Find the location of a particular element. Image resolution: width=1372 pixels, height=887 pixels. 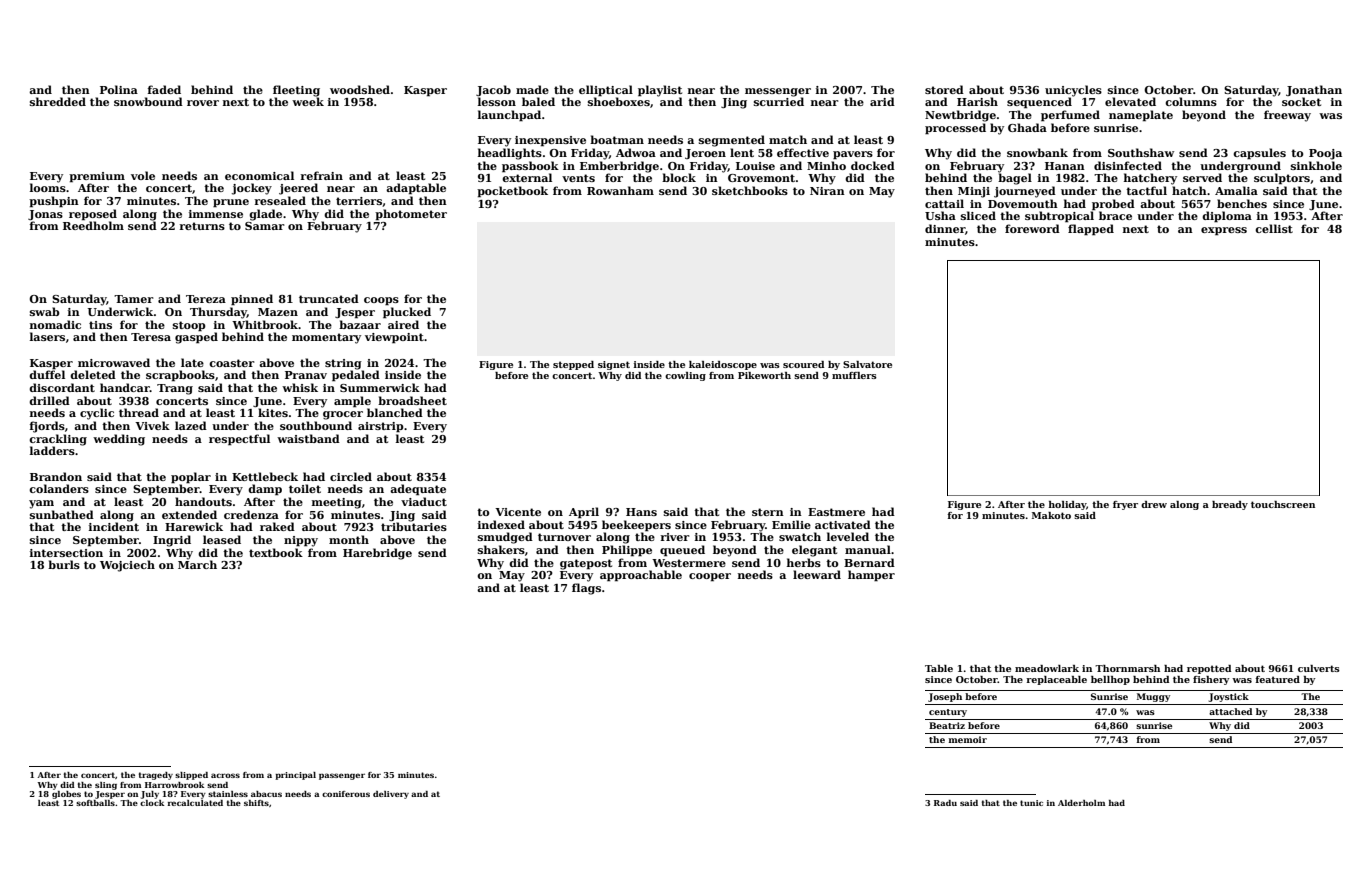

shifts is located at coordinates (256, 803).
